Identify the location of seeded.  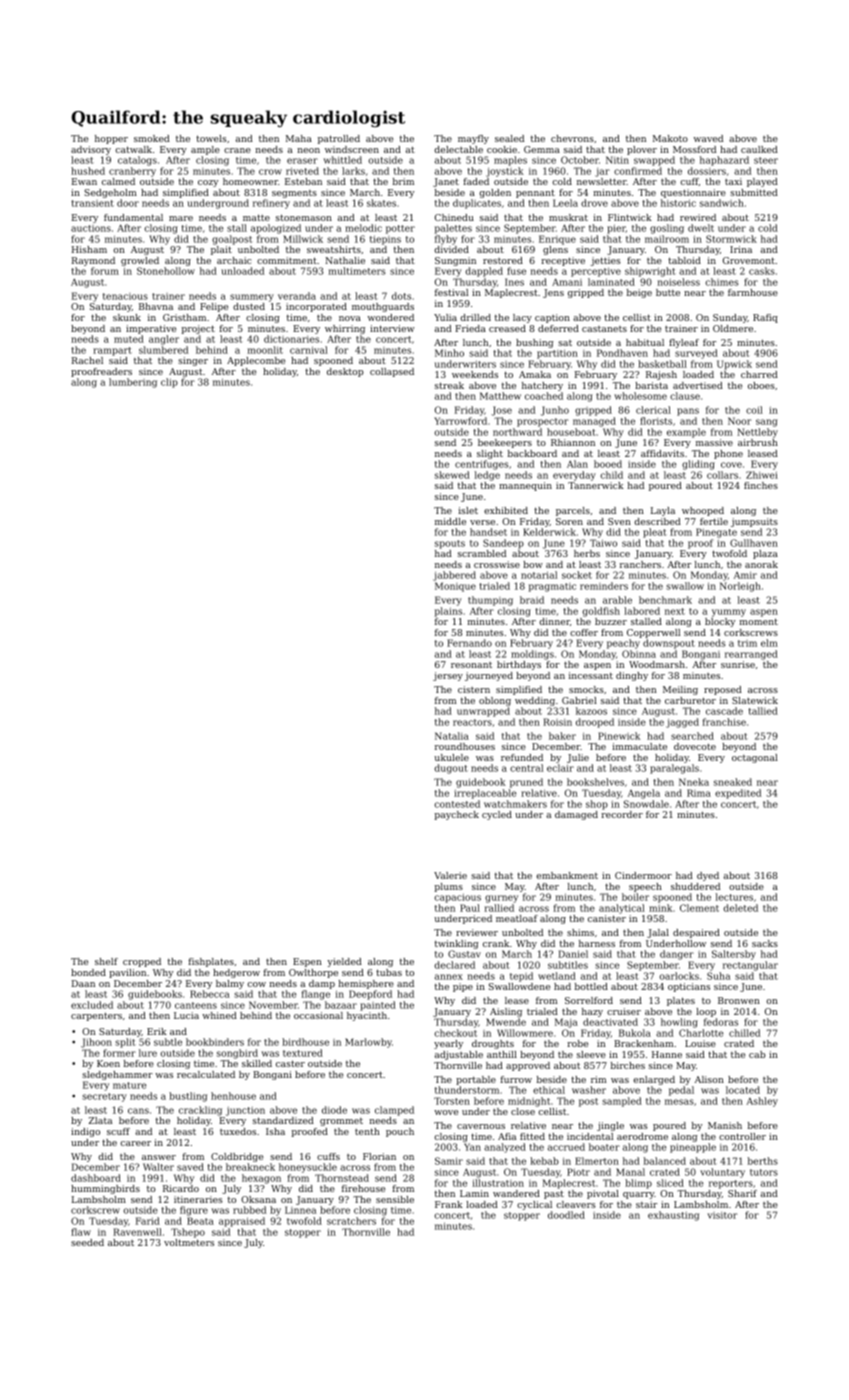
(87, 1242).
